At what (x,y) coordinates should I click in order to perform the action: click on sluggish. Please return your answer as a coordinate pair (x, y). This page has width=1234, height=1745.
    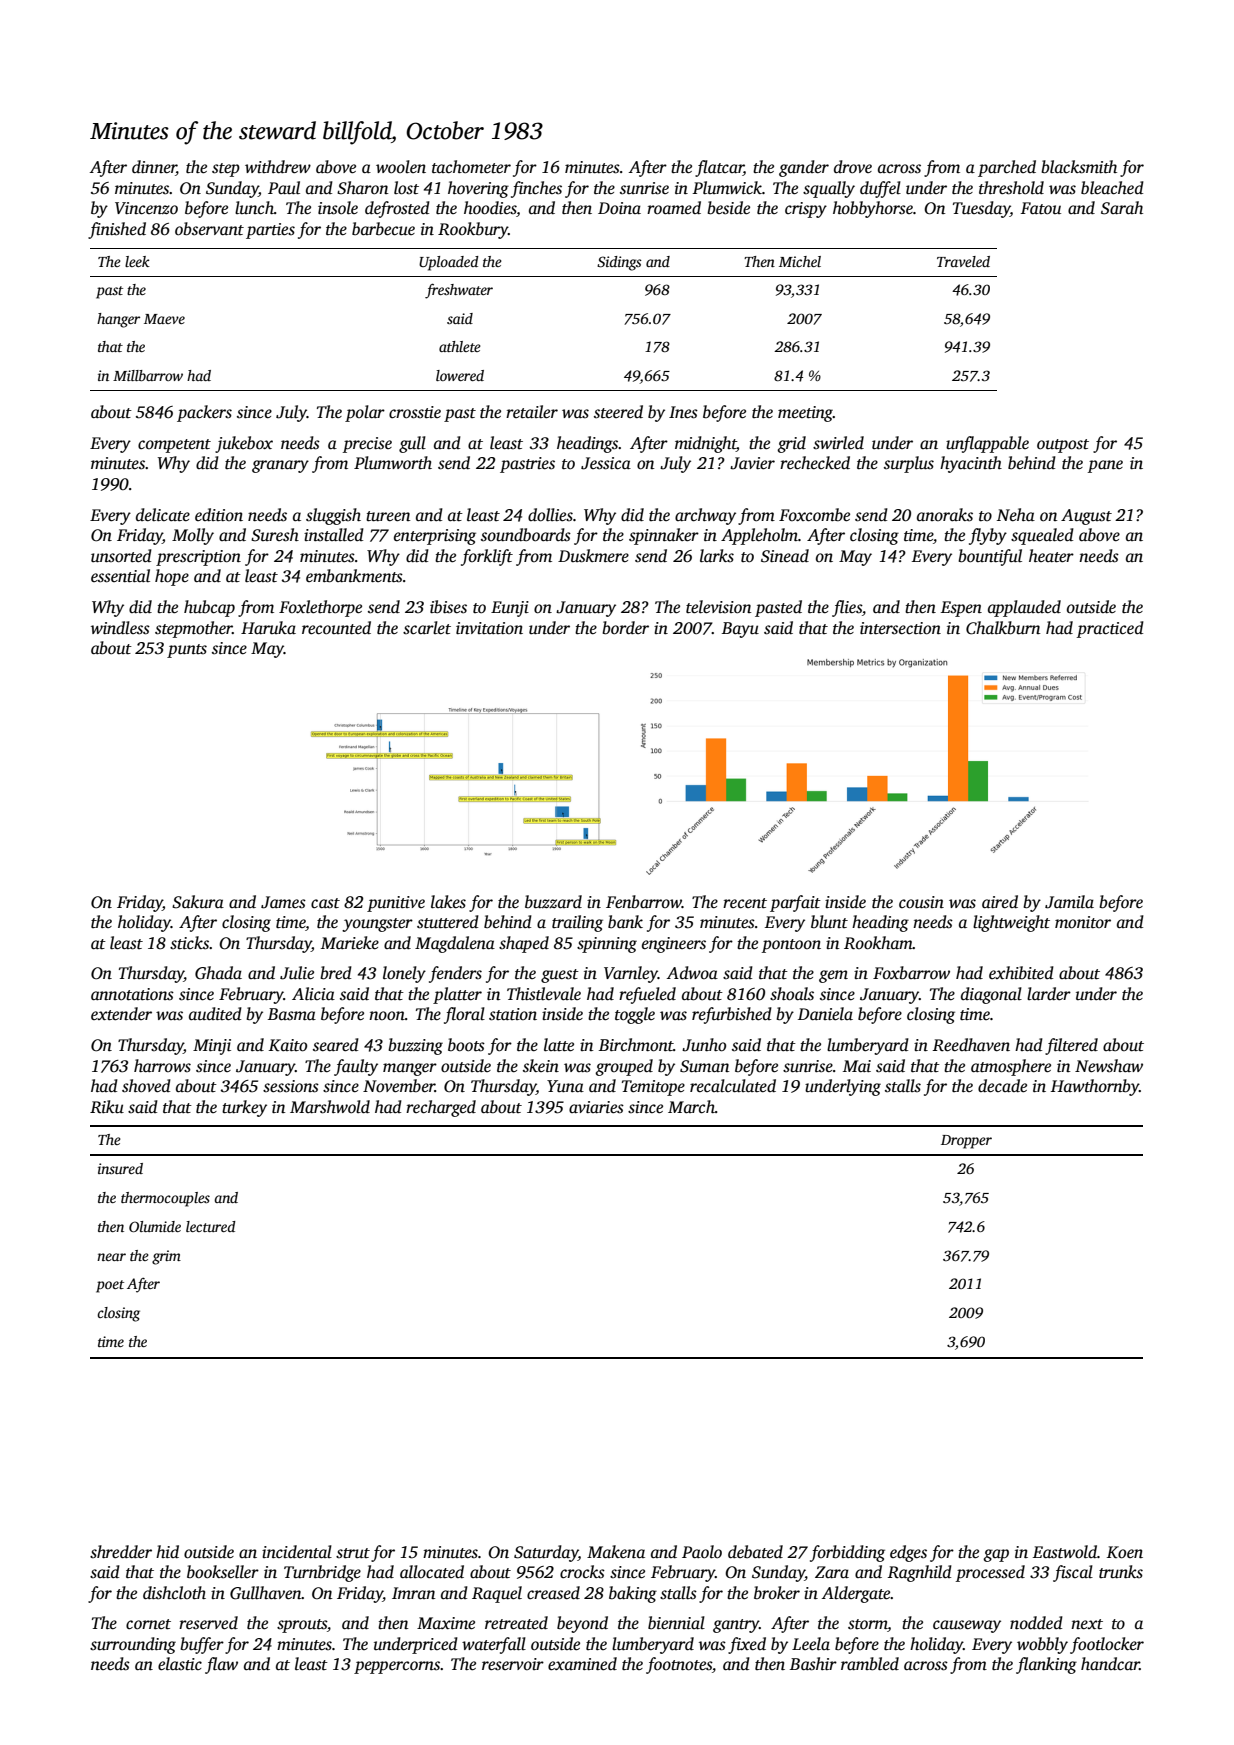
    Looking at the image, I should click on (333, 516).
